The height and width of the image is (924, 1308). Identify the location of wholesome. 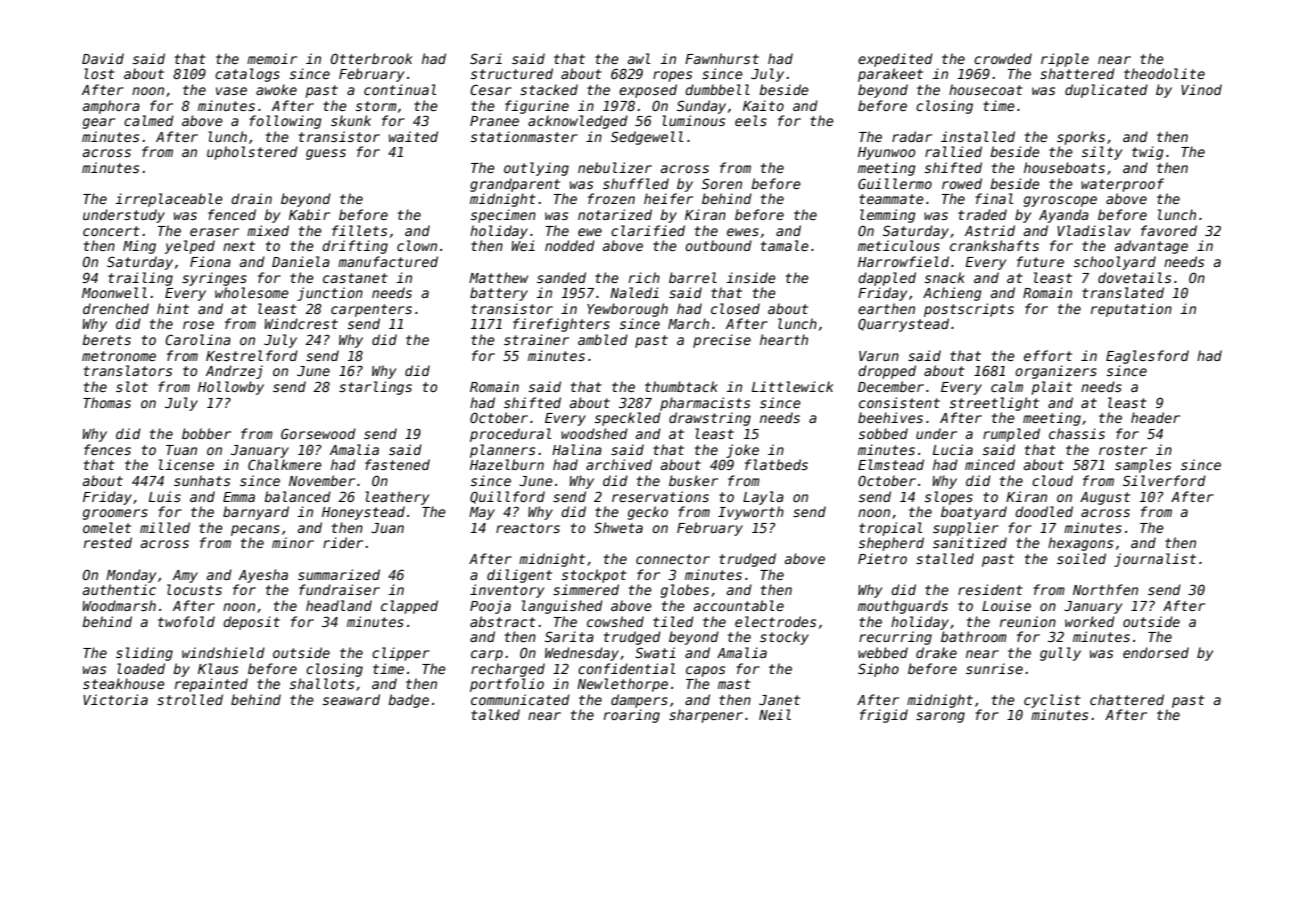
(252, 292).
